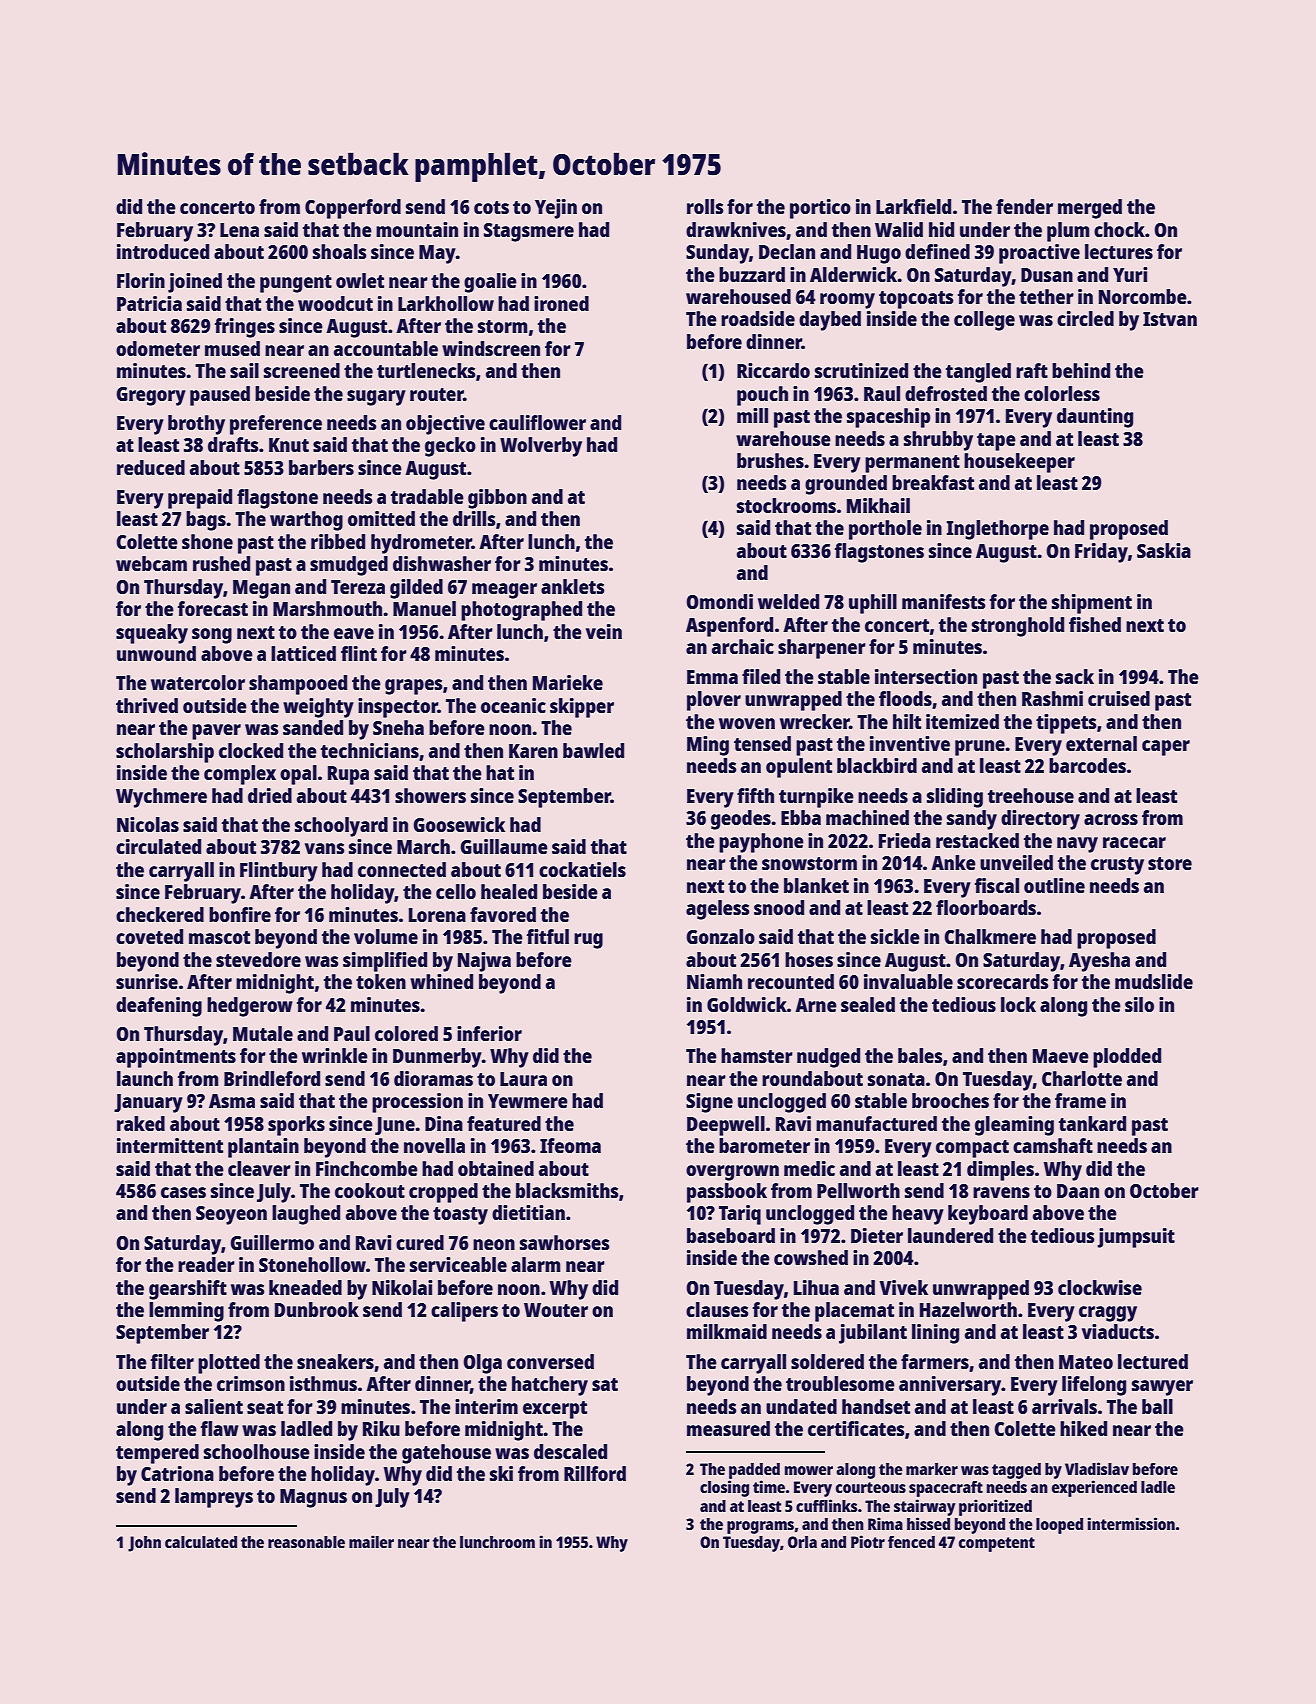 The width and height of the screenshot is (1316, 1704). Describe the element at coordinates (1099, 962) in the screenshot. I see `Ayesha` at that location.
